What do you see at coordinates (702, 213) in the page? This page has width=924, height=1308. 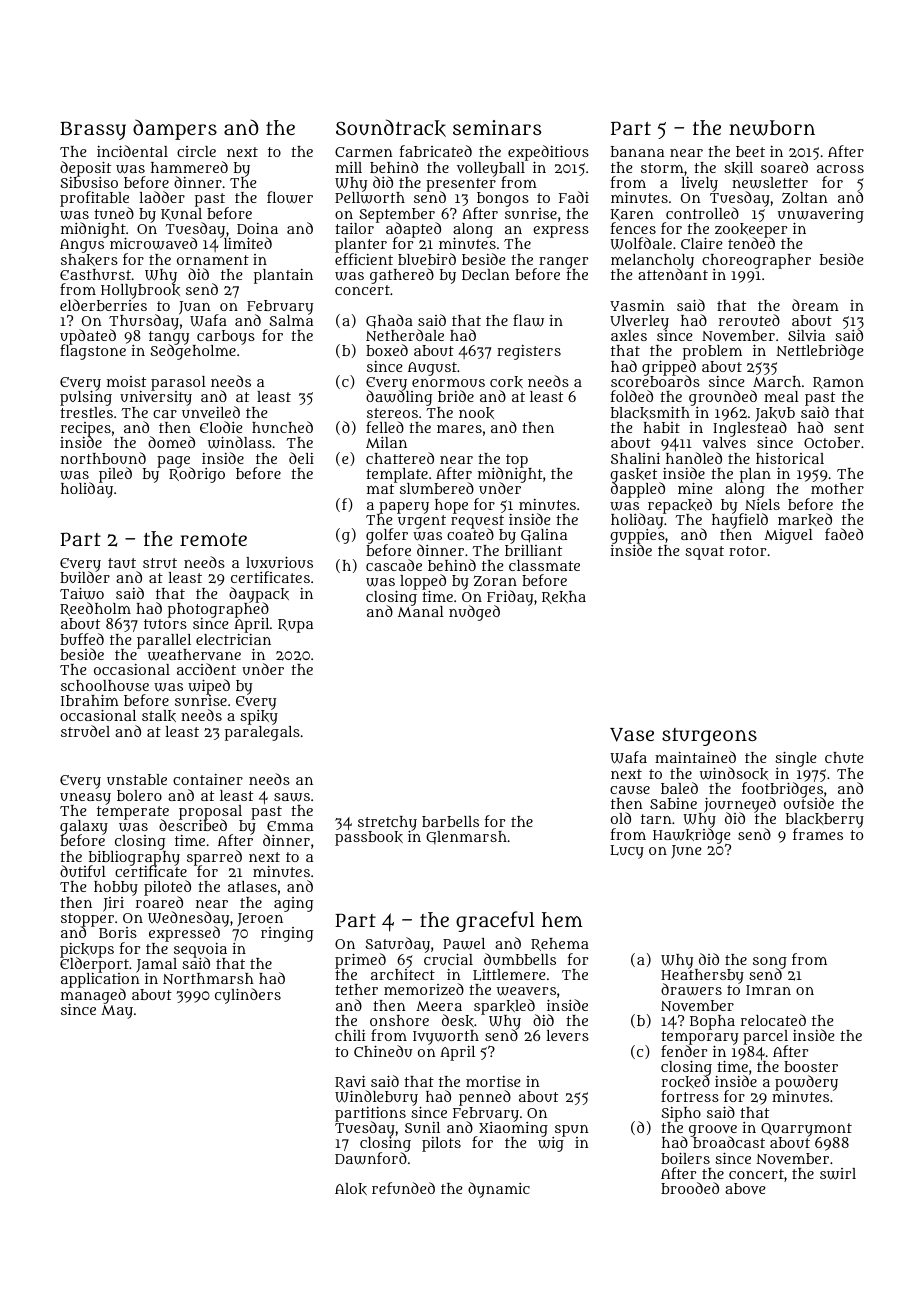 I see `controlled` at bounding box center [702, 213].
